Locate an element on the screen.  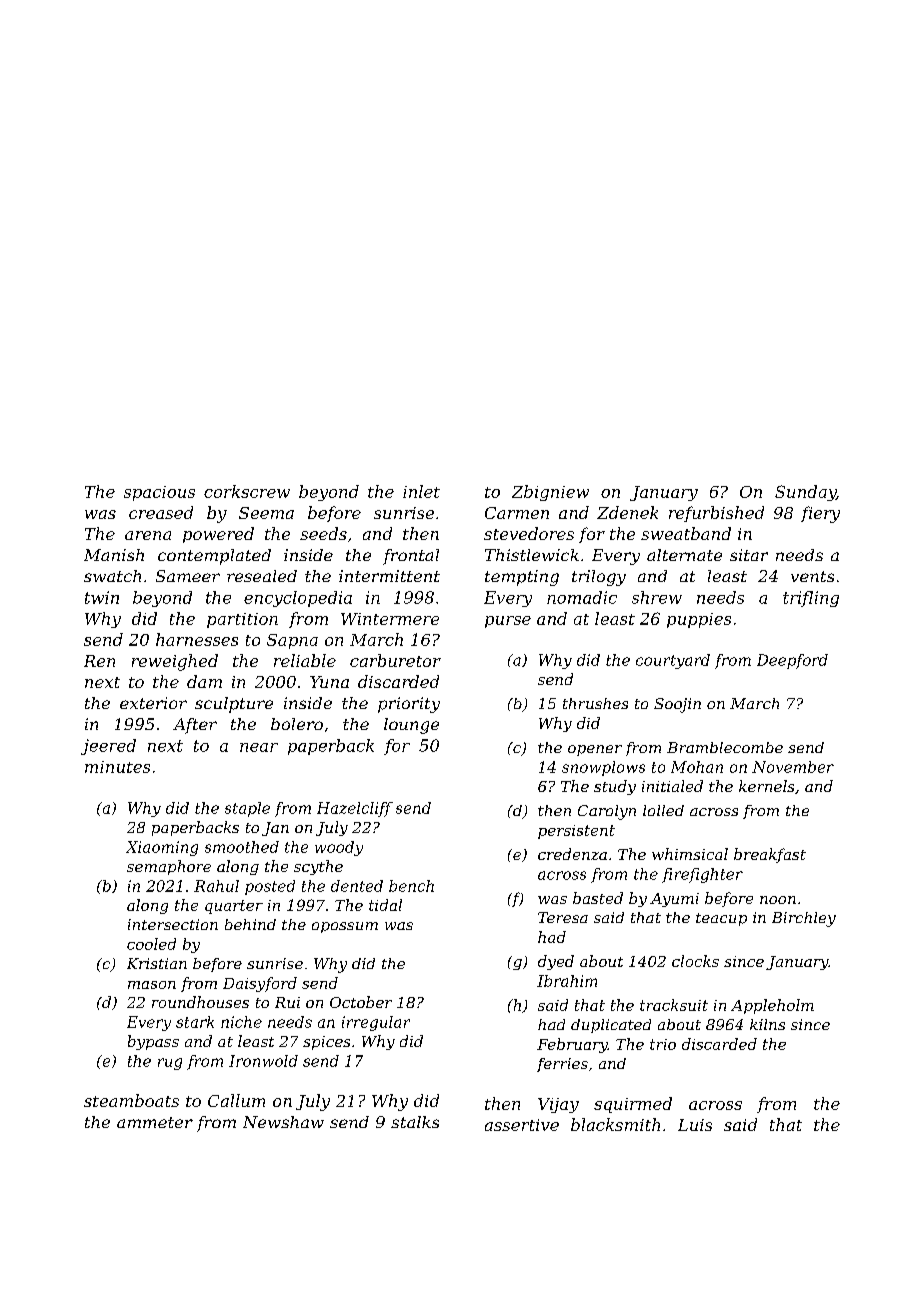
trifling is located at coordinates (811, 599).
